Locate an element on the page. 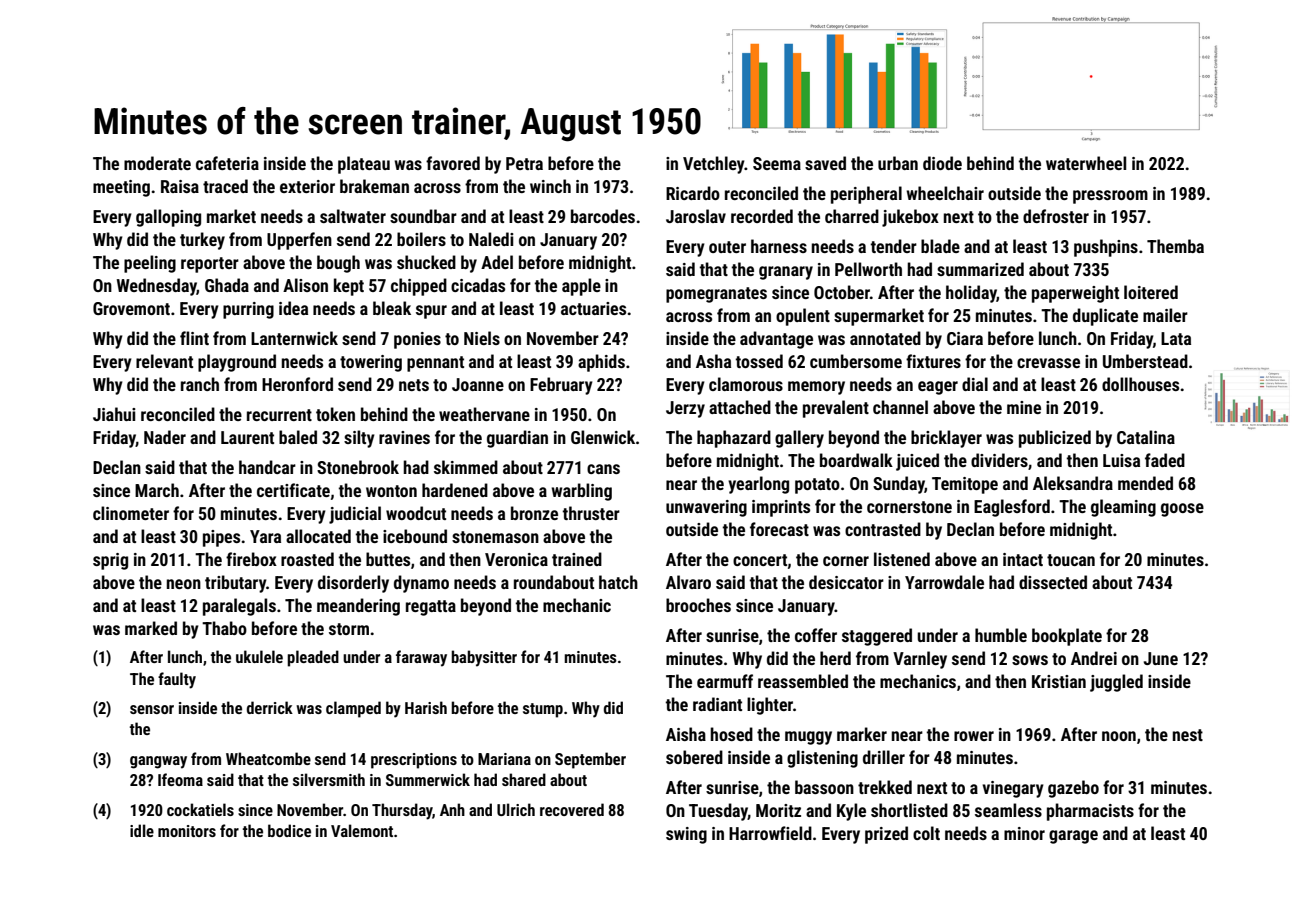 This document has width=1308, height=924. Valemont is located at coordinates (362, 830).
